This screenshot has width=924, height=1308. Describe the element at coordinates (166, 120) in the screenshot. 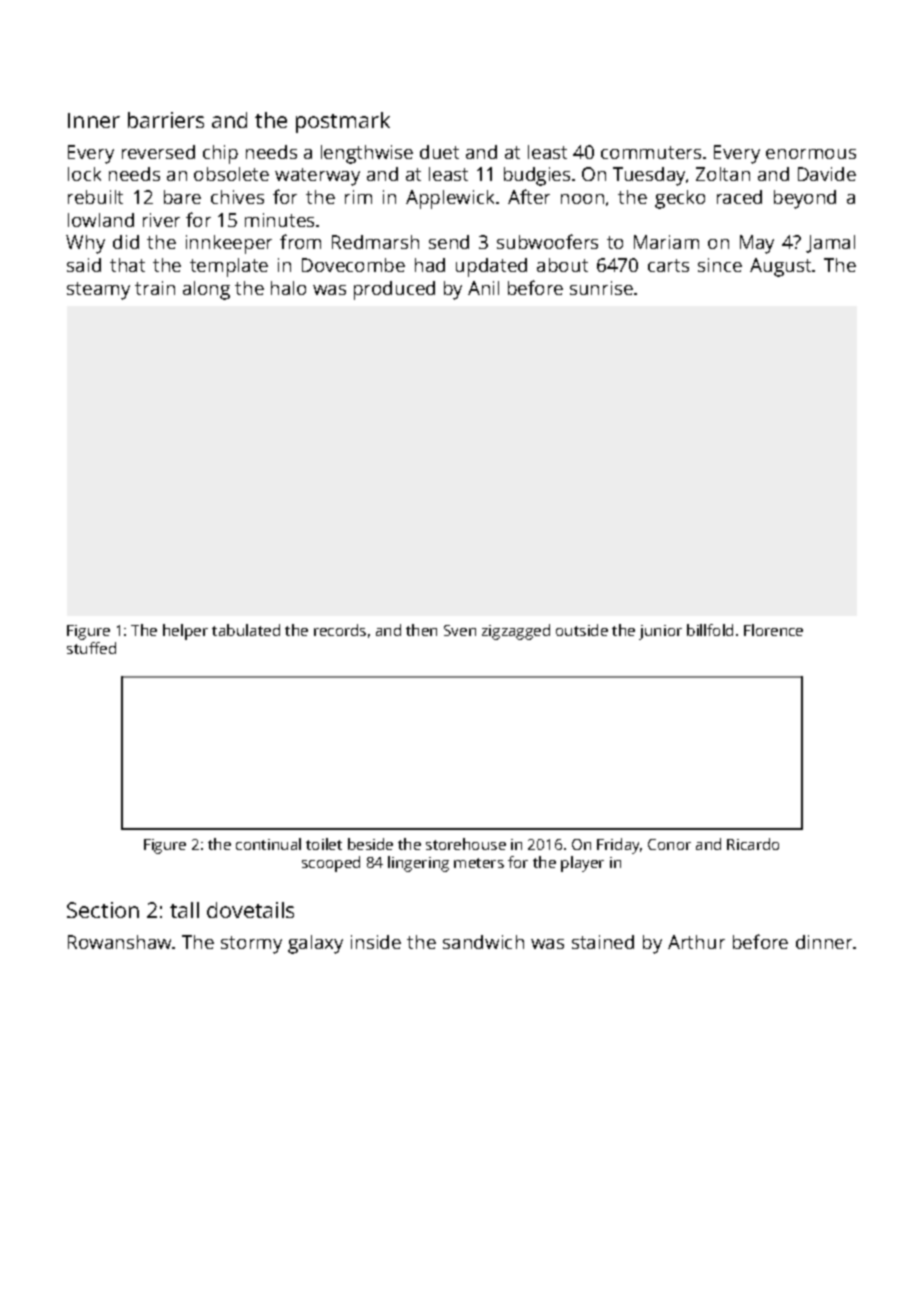

I see `barriers` at that location.
